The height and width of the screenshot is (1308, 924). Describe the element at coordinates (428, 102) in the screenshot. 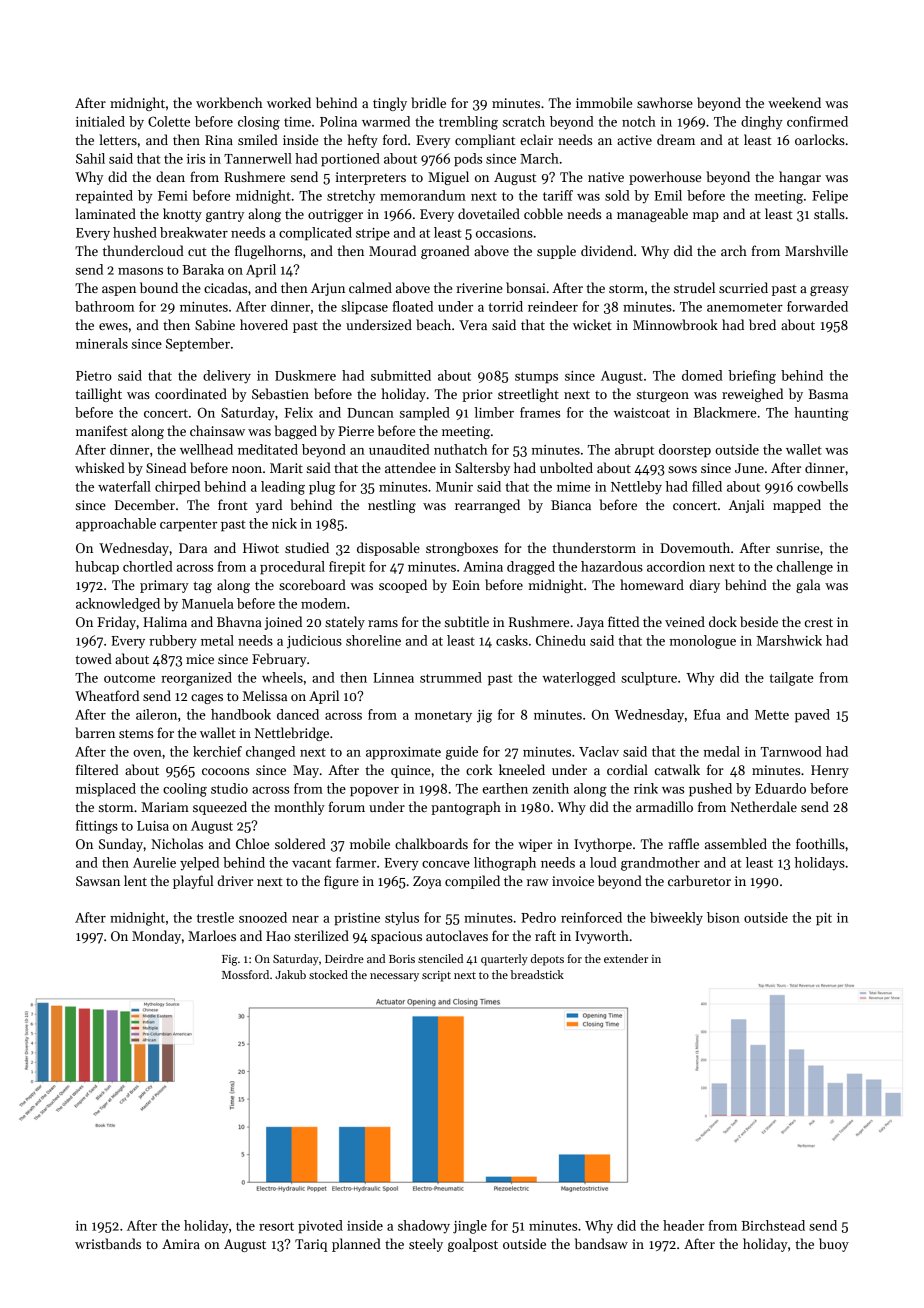

I see `bridle` at that location.
